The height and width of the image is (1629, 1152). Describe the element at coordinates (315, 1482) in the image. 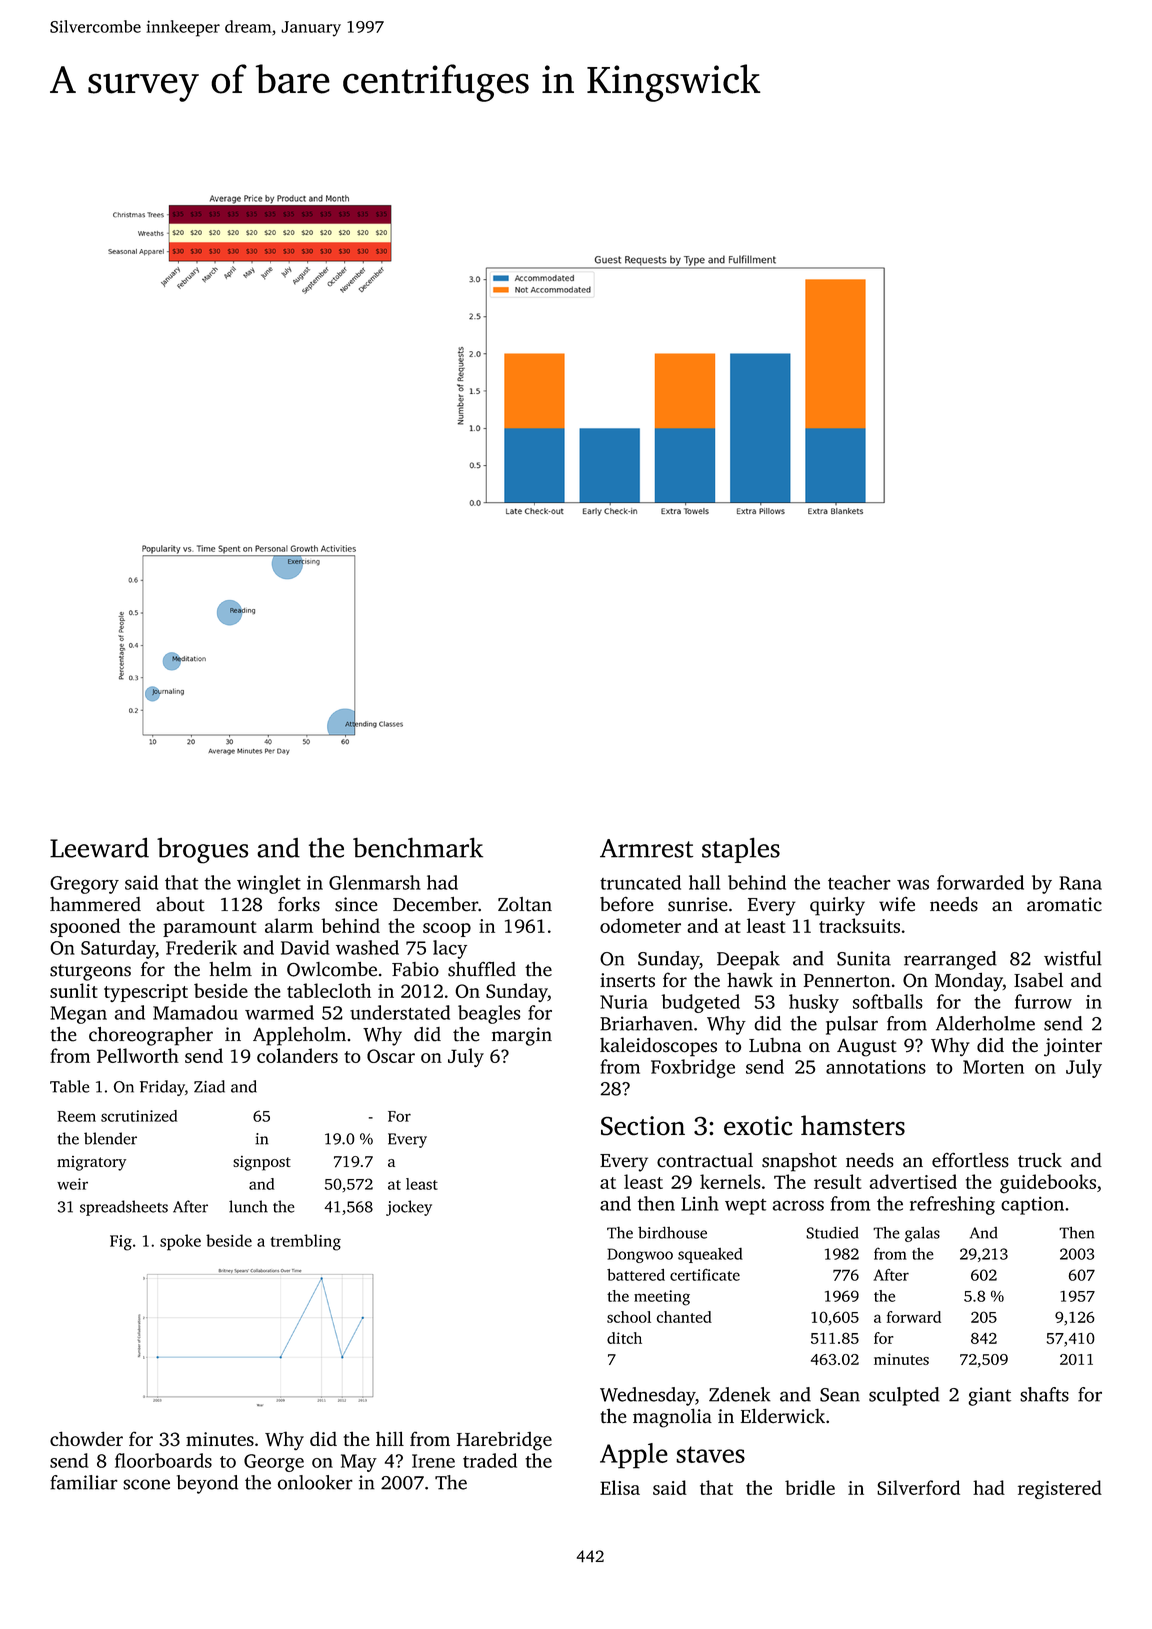

I see `onlooker` at that location.
